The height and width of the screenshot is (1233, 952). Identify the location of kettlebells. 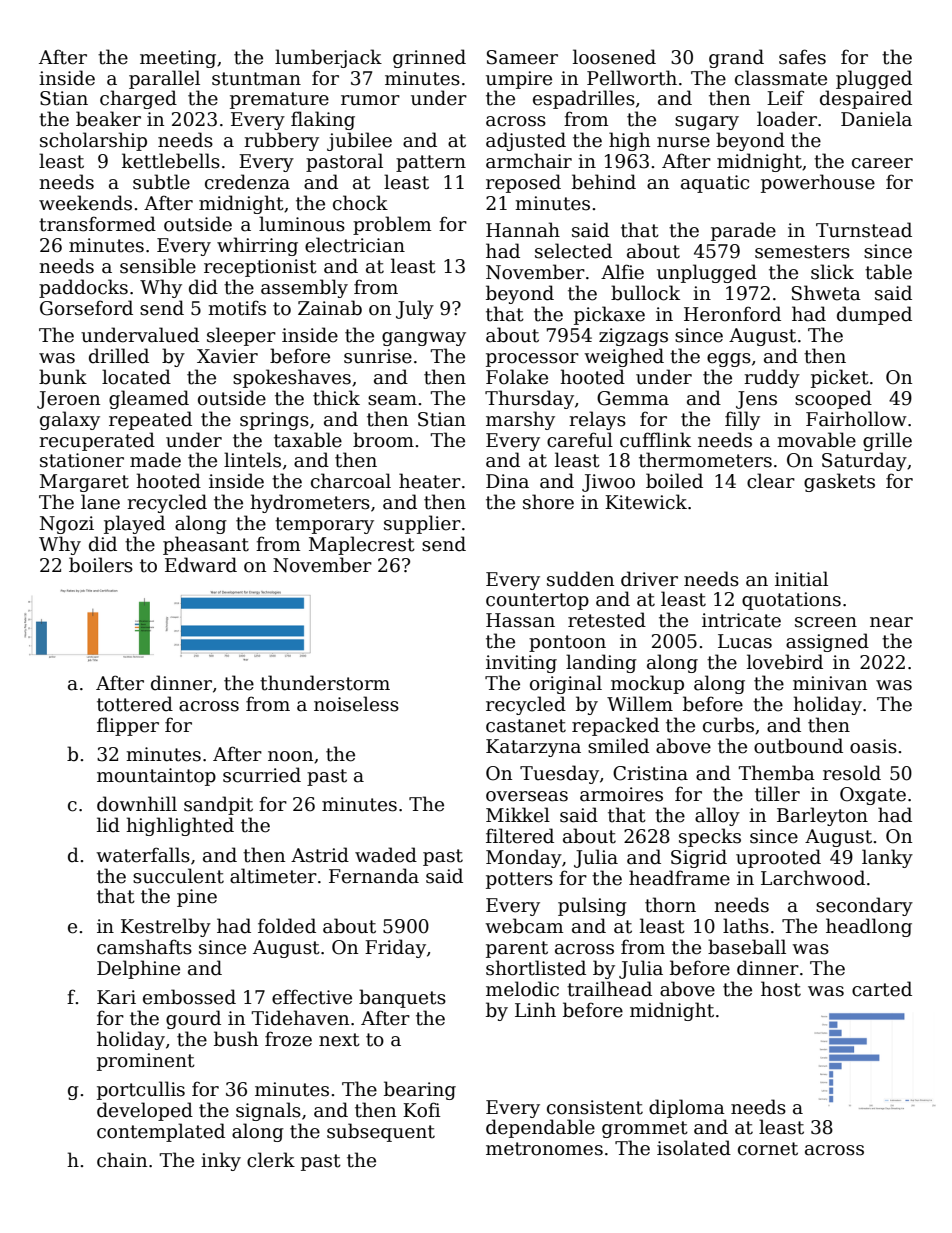
(171, 161).
